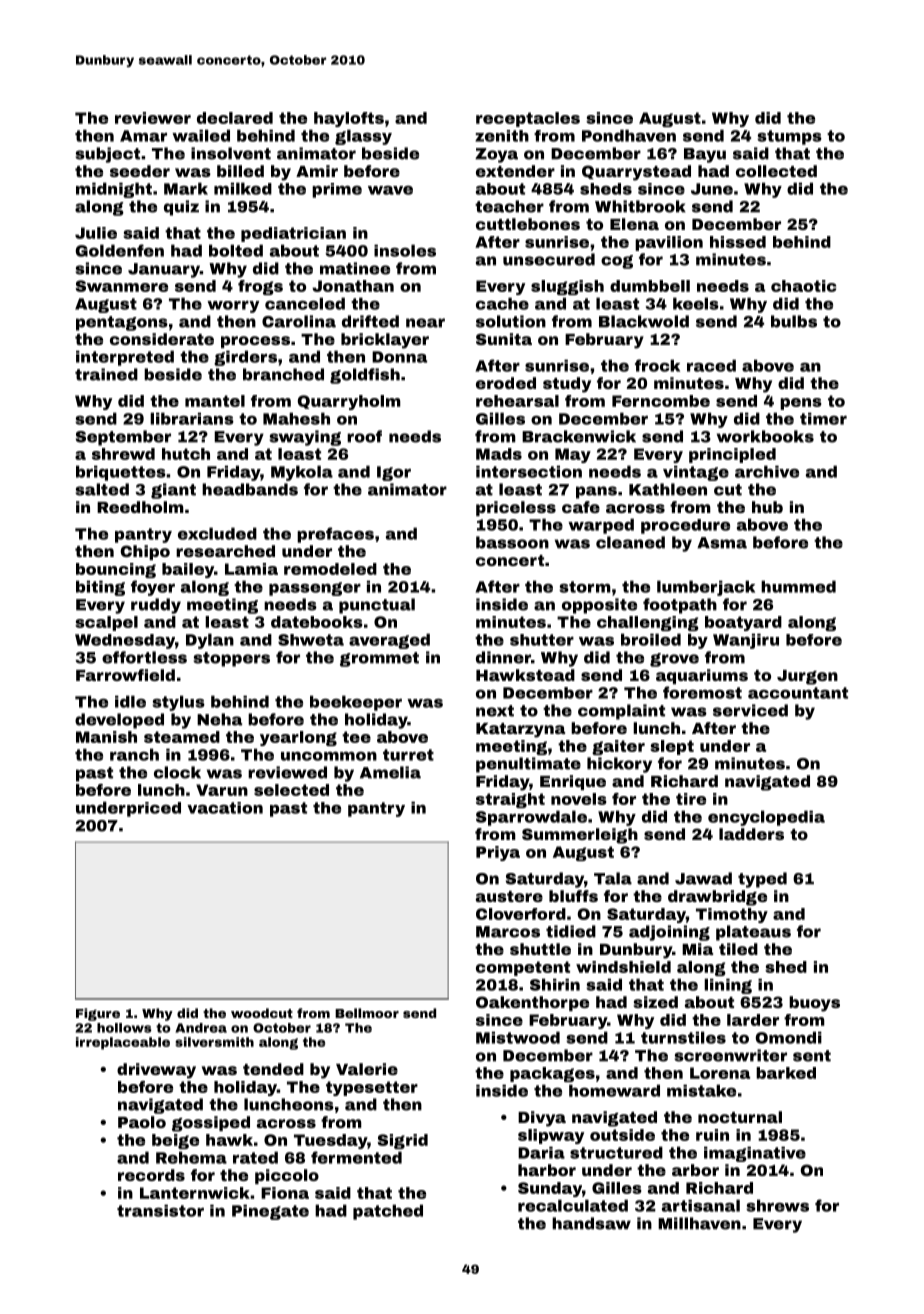 The height and width of the screenshot is (1314, 924). I want to click on Manish, so click(106, 737).
